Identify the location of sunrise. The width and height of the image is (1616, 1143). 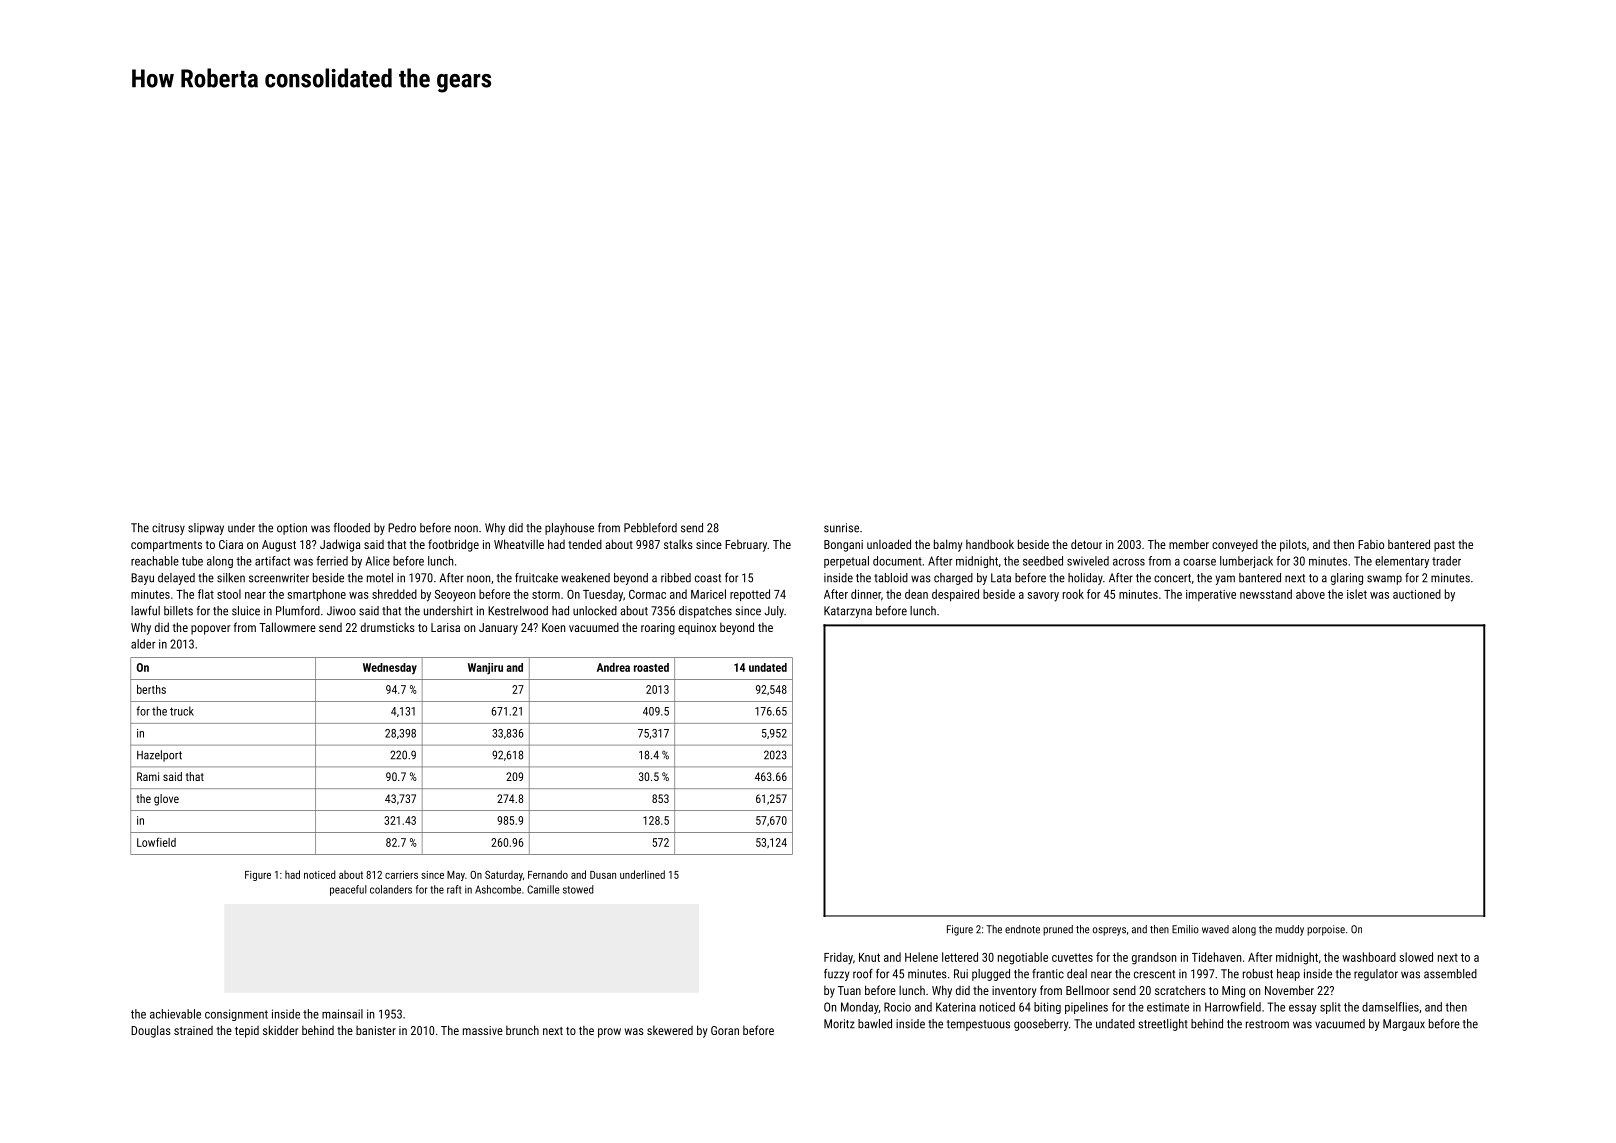
(841, 528).
